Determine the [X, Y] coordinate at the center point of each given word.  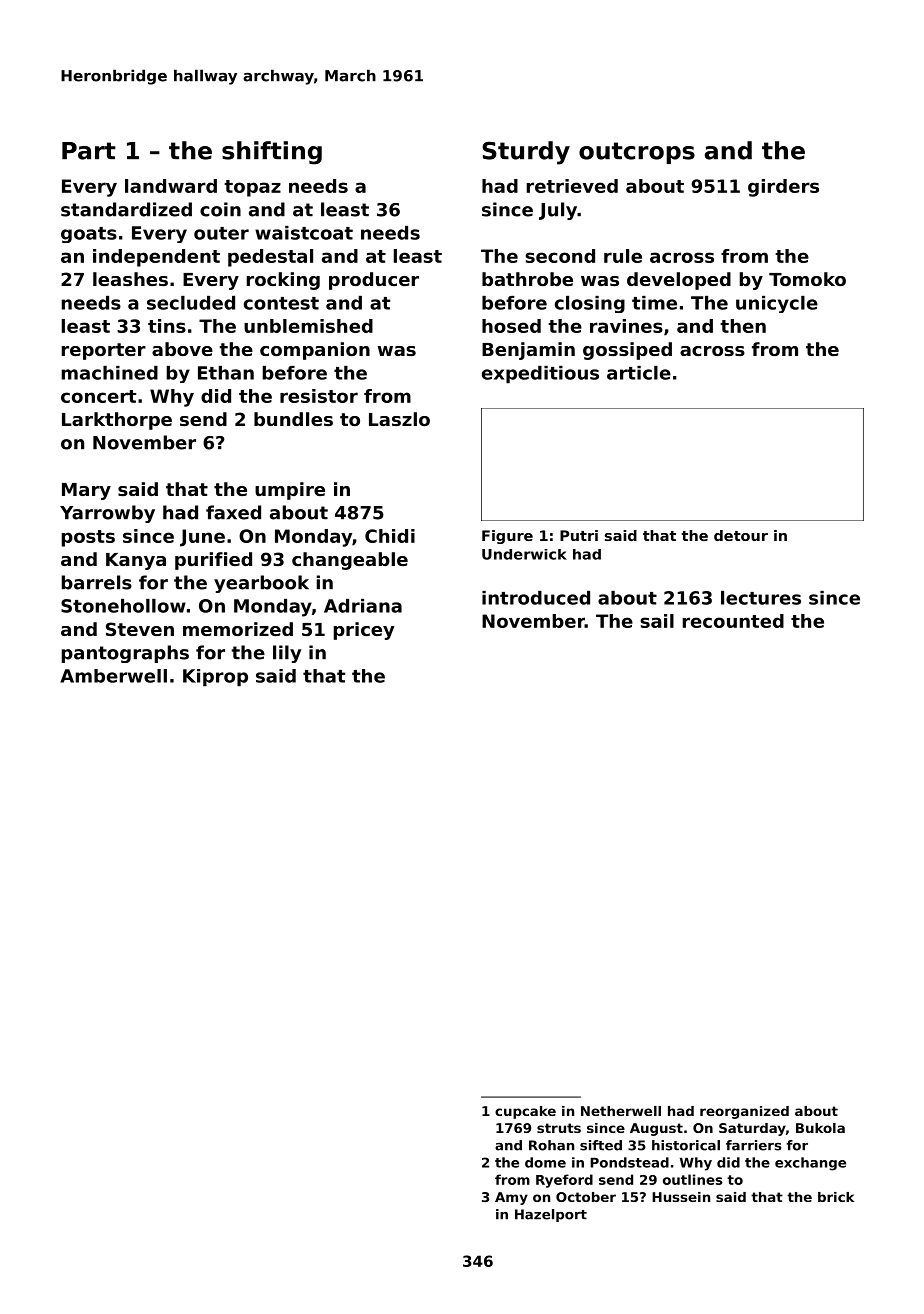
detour [741, 535]
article [639, 373]
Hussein [681, 1197]
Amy [511, 1198]
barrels [97, 582]
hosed [511, 326]
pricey [364, 631]
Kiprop [215, 678]
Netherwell [621, 1111]
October [586, 1197]
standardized [126, 209]
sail [657, 621]
